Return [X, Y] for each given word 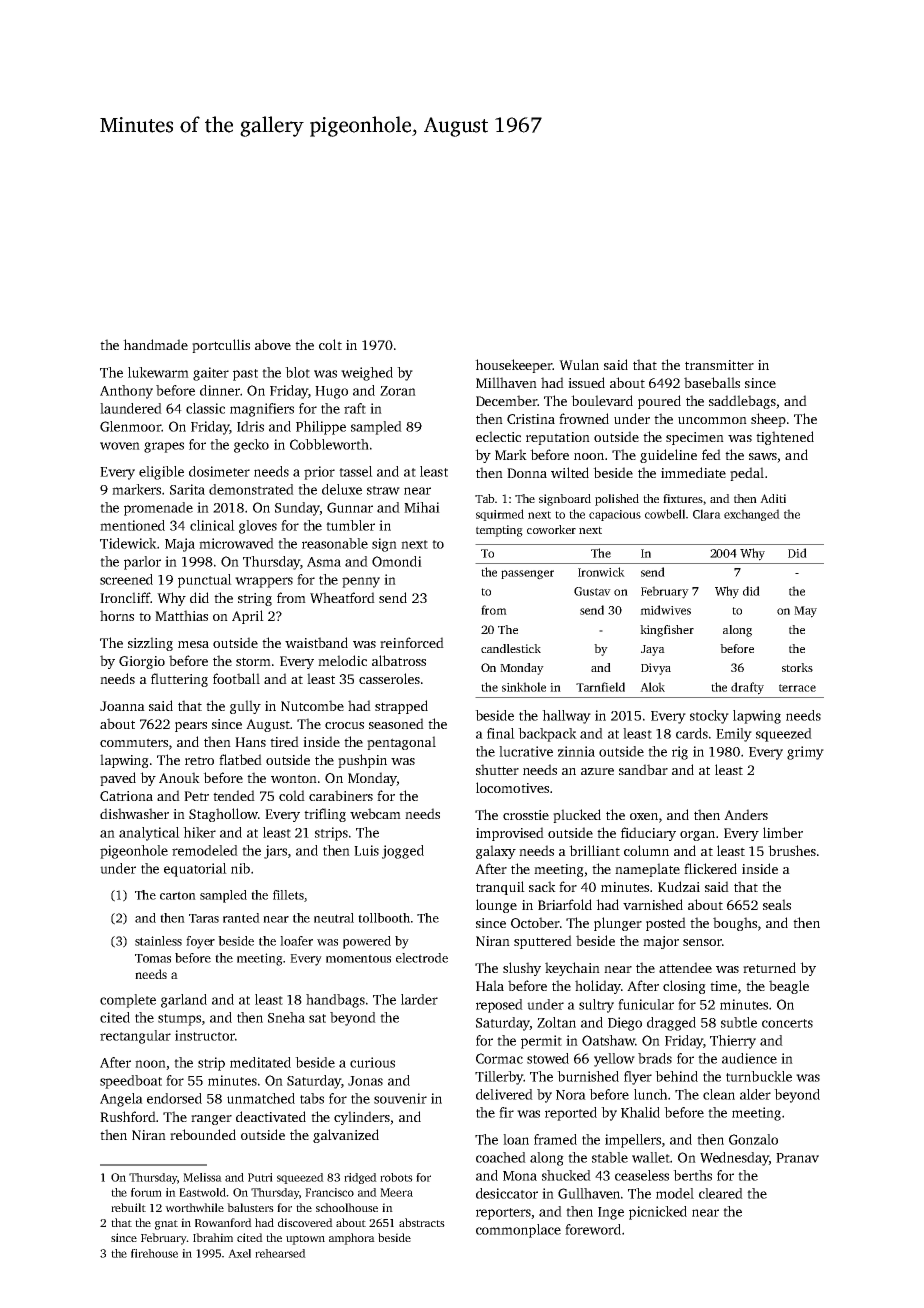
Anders [746, 814]
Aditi [773, 498]
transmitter [719, 365]
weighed [367, 374]
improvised [510, 834]
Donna [527, 473]
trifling [325, 815]
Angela [121, 1100]
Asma [324, 562]
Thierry [733, 1042]
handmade [155, 344]
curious [372, 1062]
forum [146, 1192]
